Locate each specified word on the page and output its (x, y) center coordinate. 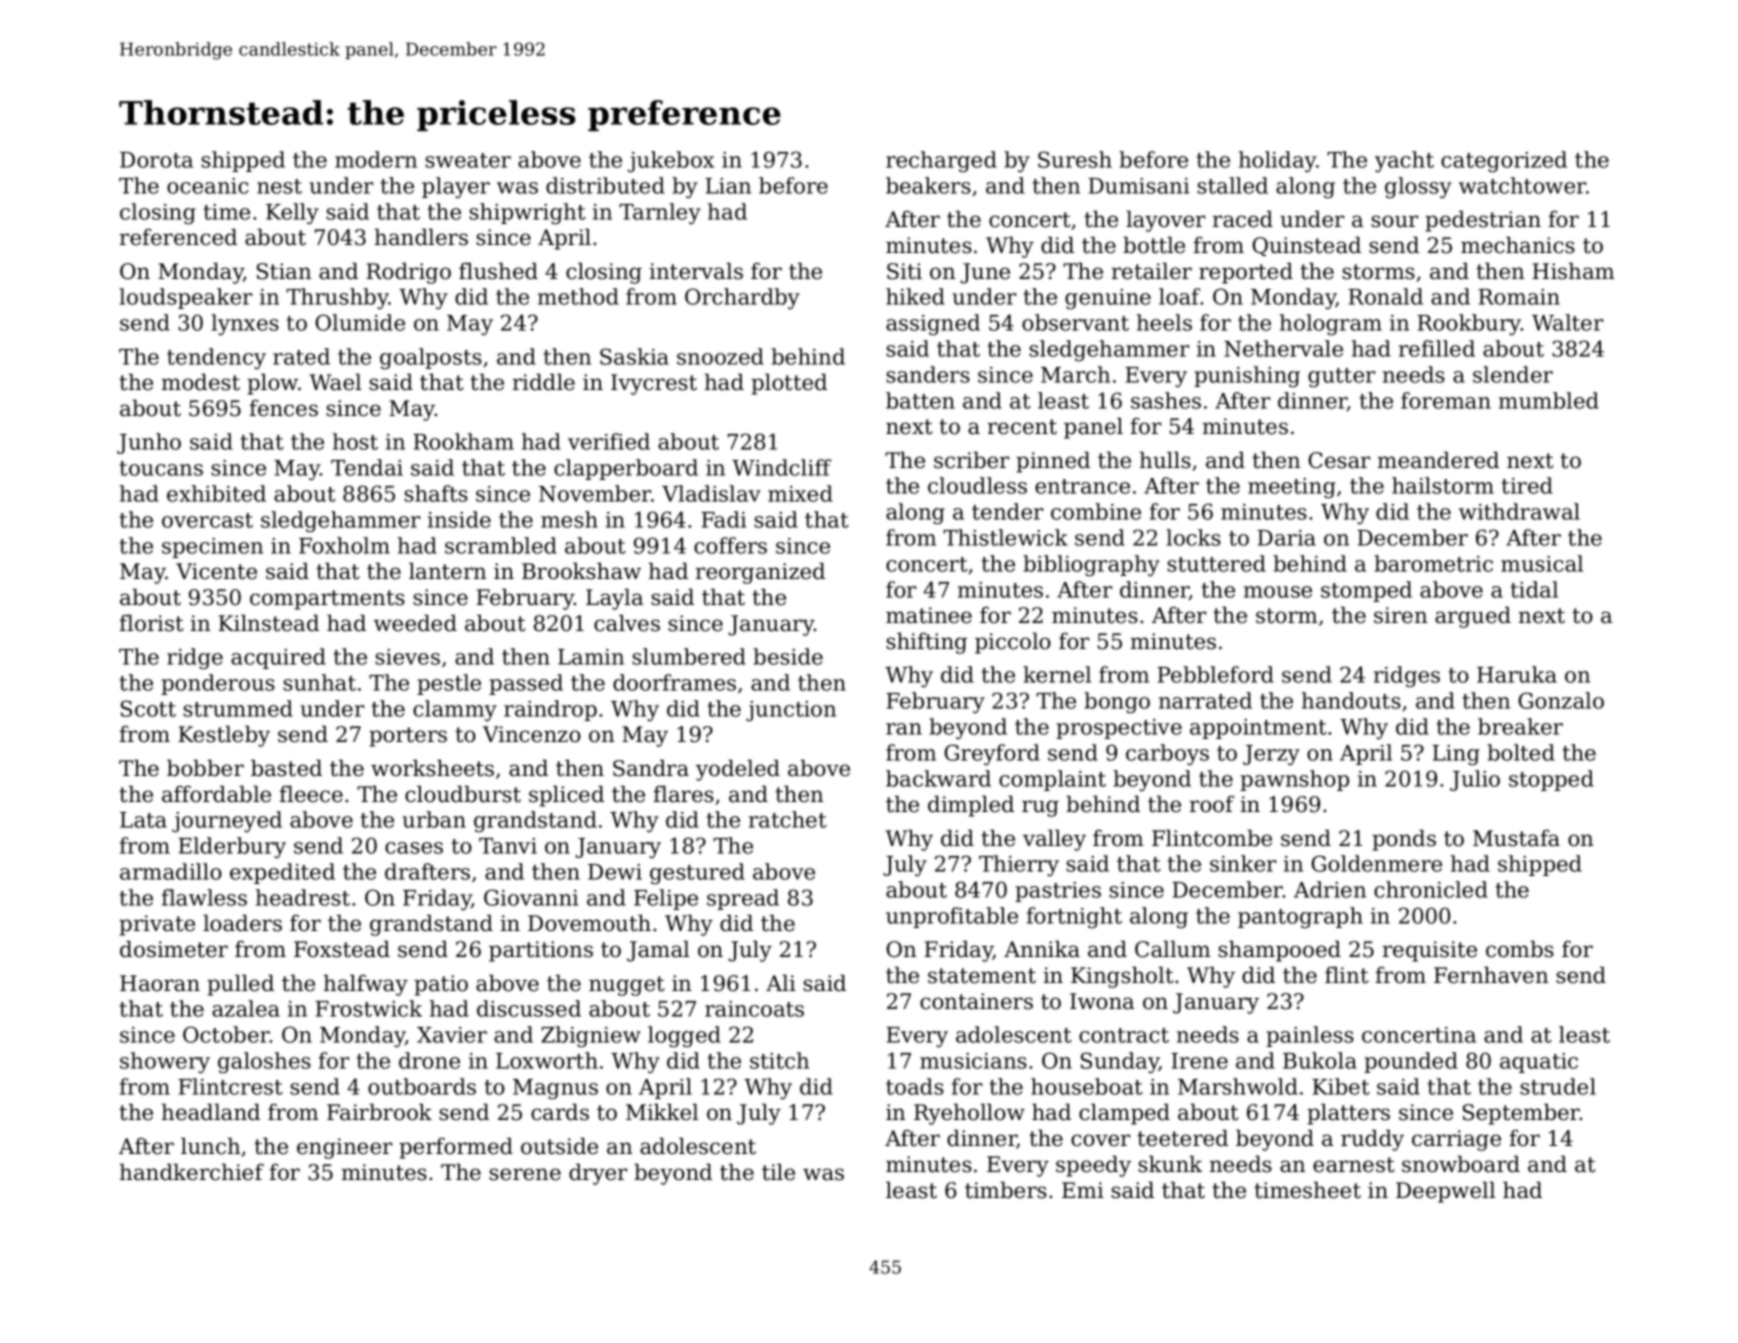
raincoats (754, 1009)
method (578, 296)
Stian (284, 271)
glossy (1418, 187)
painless (1310, 1036)
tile (778, 1172)
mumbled (1549, 400)
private (157, 925)
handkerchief (192, 1172)
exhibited (216, 493)
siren (1400, 615)
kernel (1057, 674)
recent (1022, 427)
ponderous (218, 684)
